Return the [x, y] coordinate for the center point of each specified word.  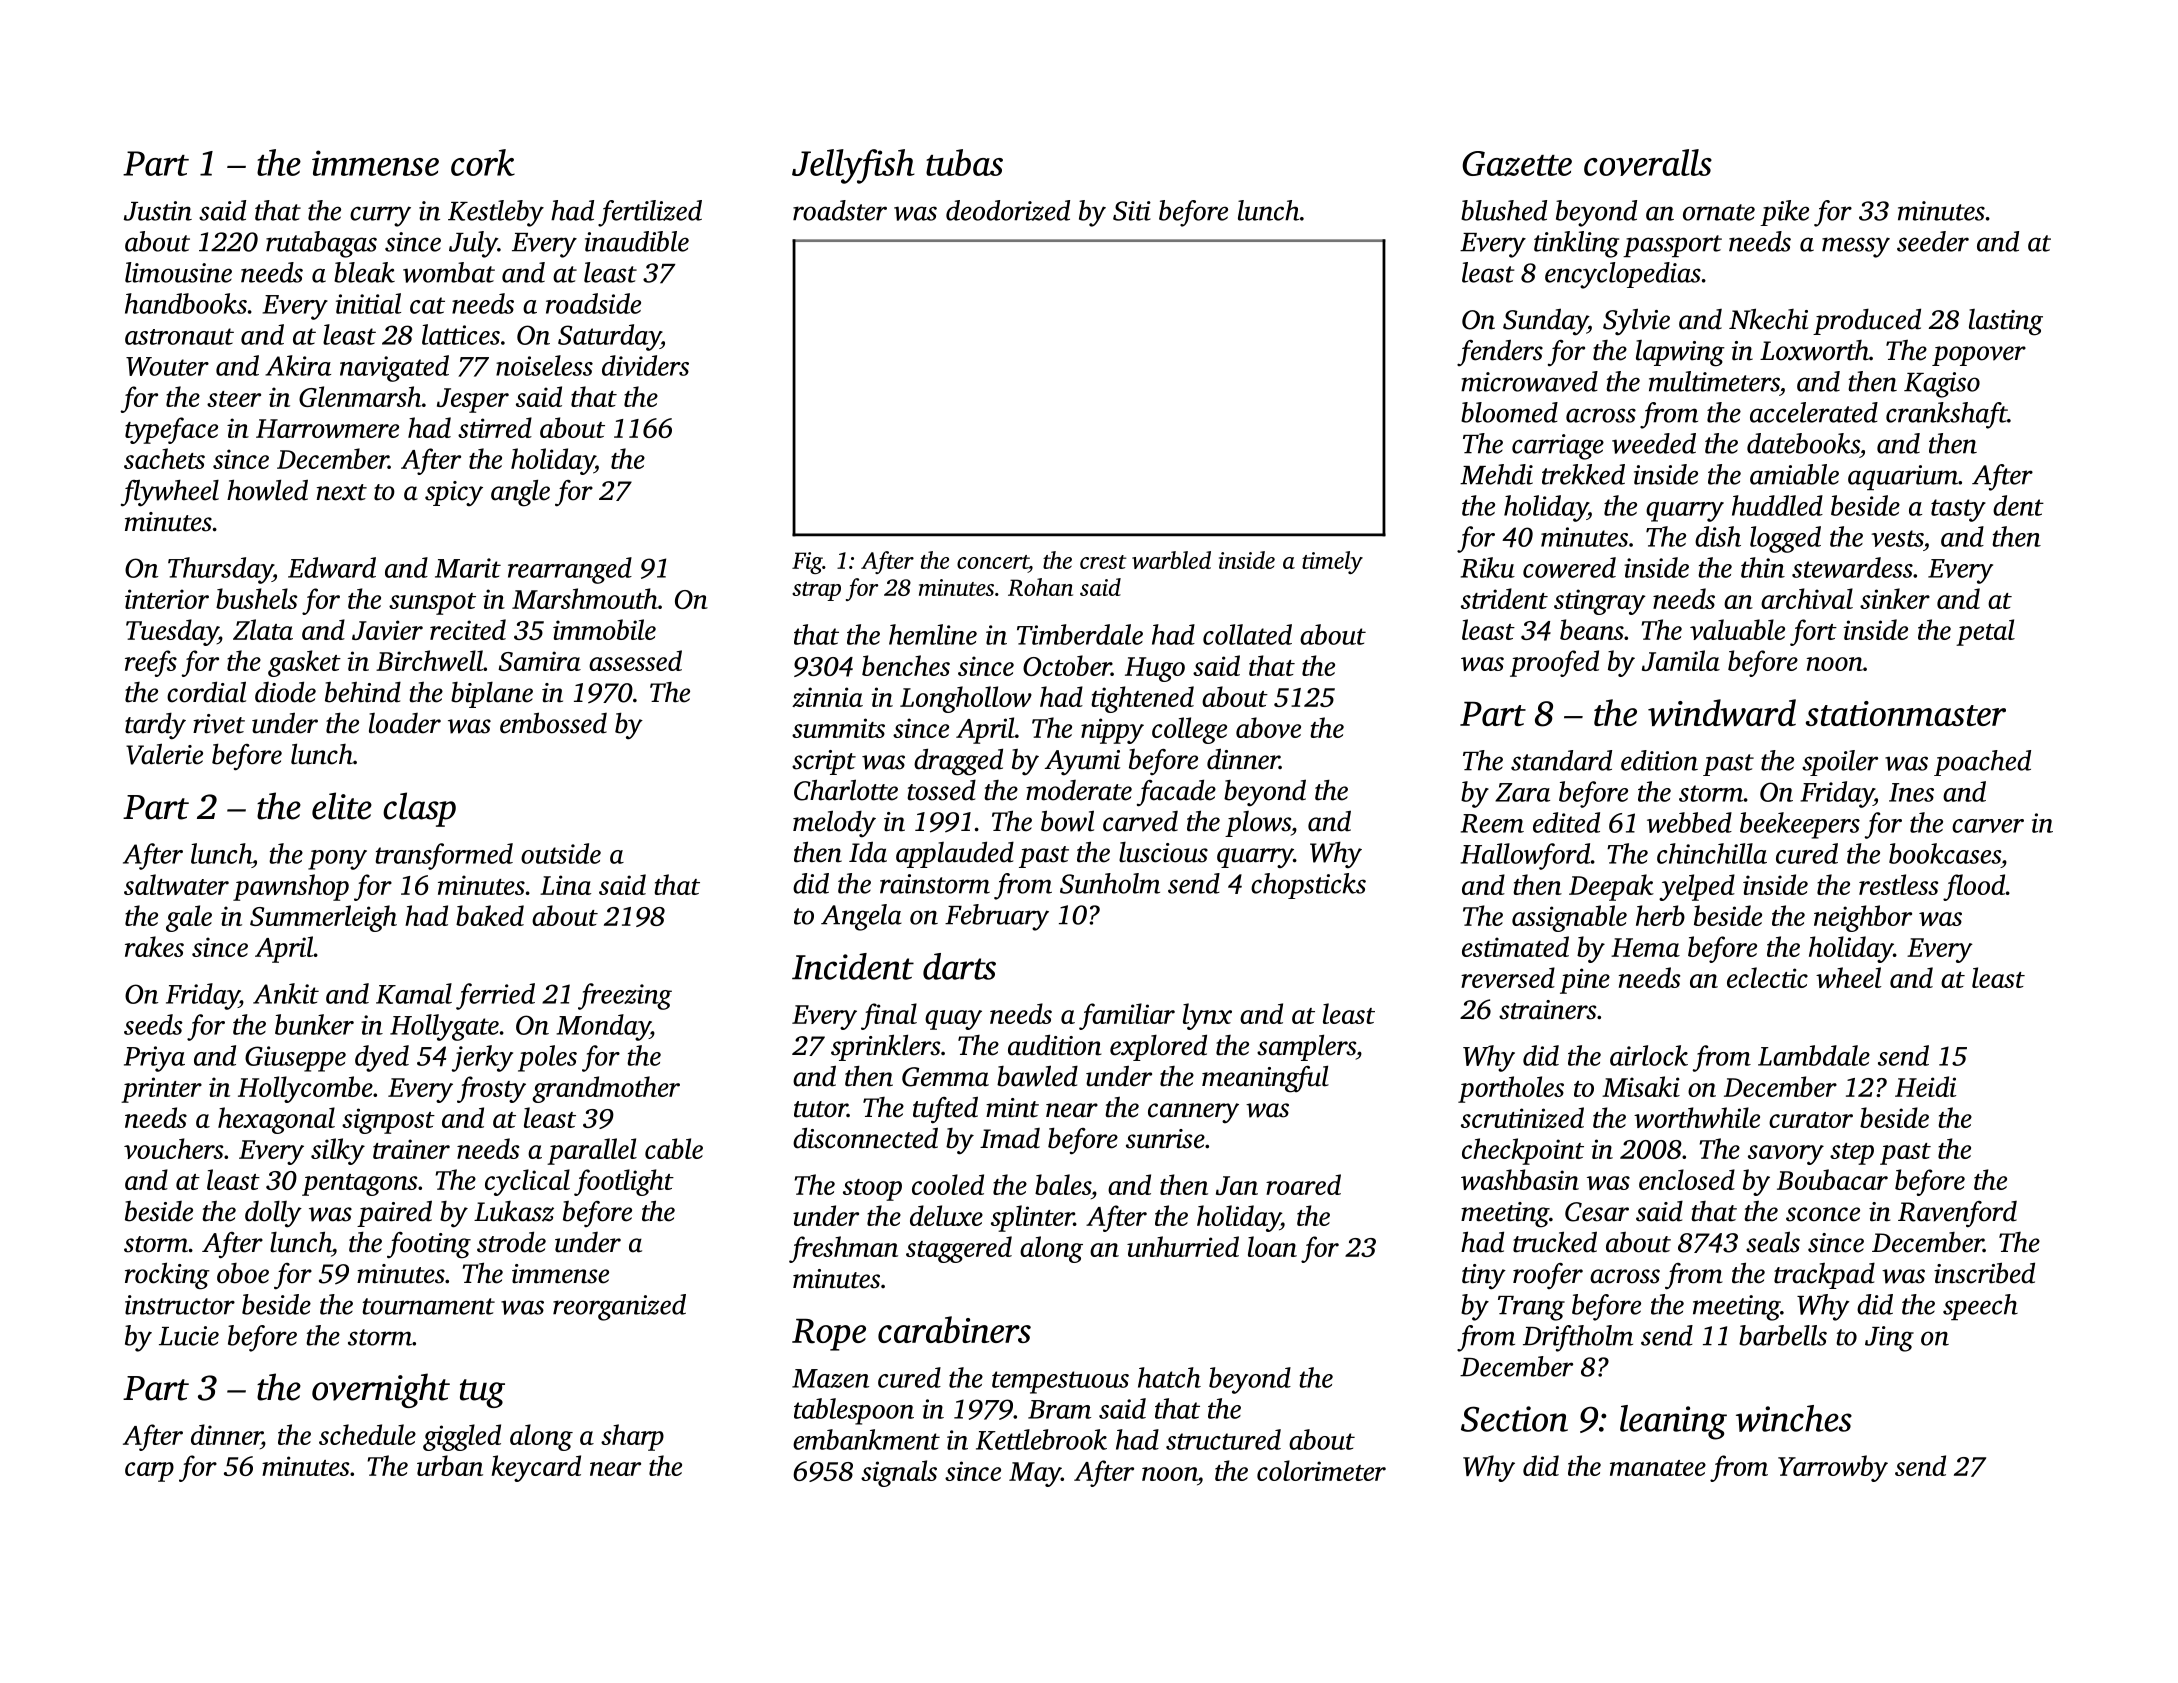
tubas [964, 162]
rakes [154, 946]
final [889, 1016]
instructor [180, 1305]
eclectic [1767, 977]
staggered [959, 1249]
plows [1258, 824]
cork [483, 162]
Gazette [1517, 163]
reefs [151, 663]
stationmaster [1906, 713]
